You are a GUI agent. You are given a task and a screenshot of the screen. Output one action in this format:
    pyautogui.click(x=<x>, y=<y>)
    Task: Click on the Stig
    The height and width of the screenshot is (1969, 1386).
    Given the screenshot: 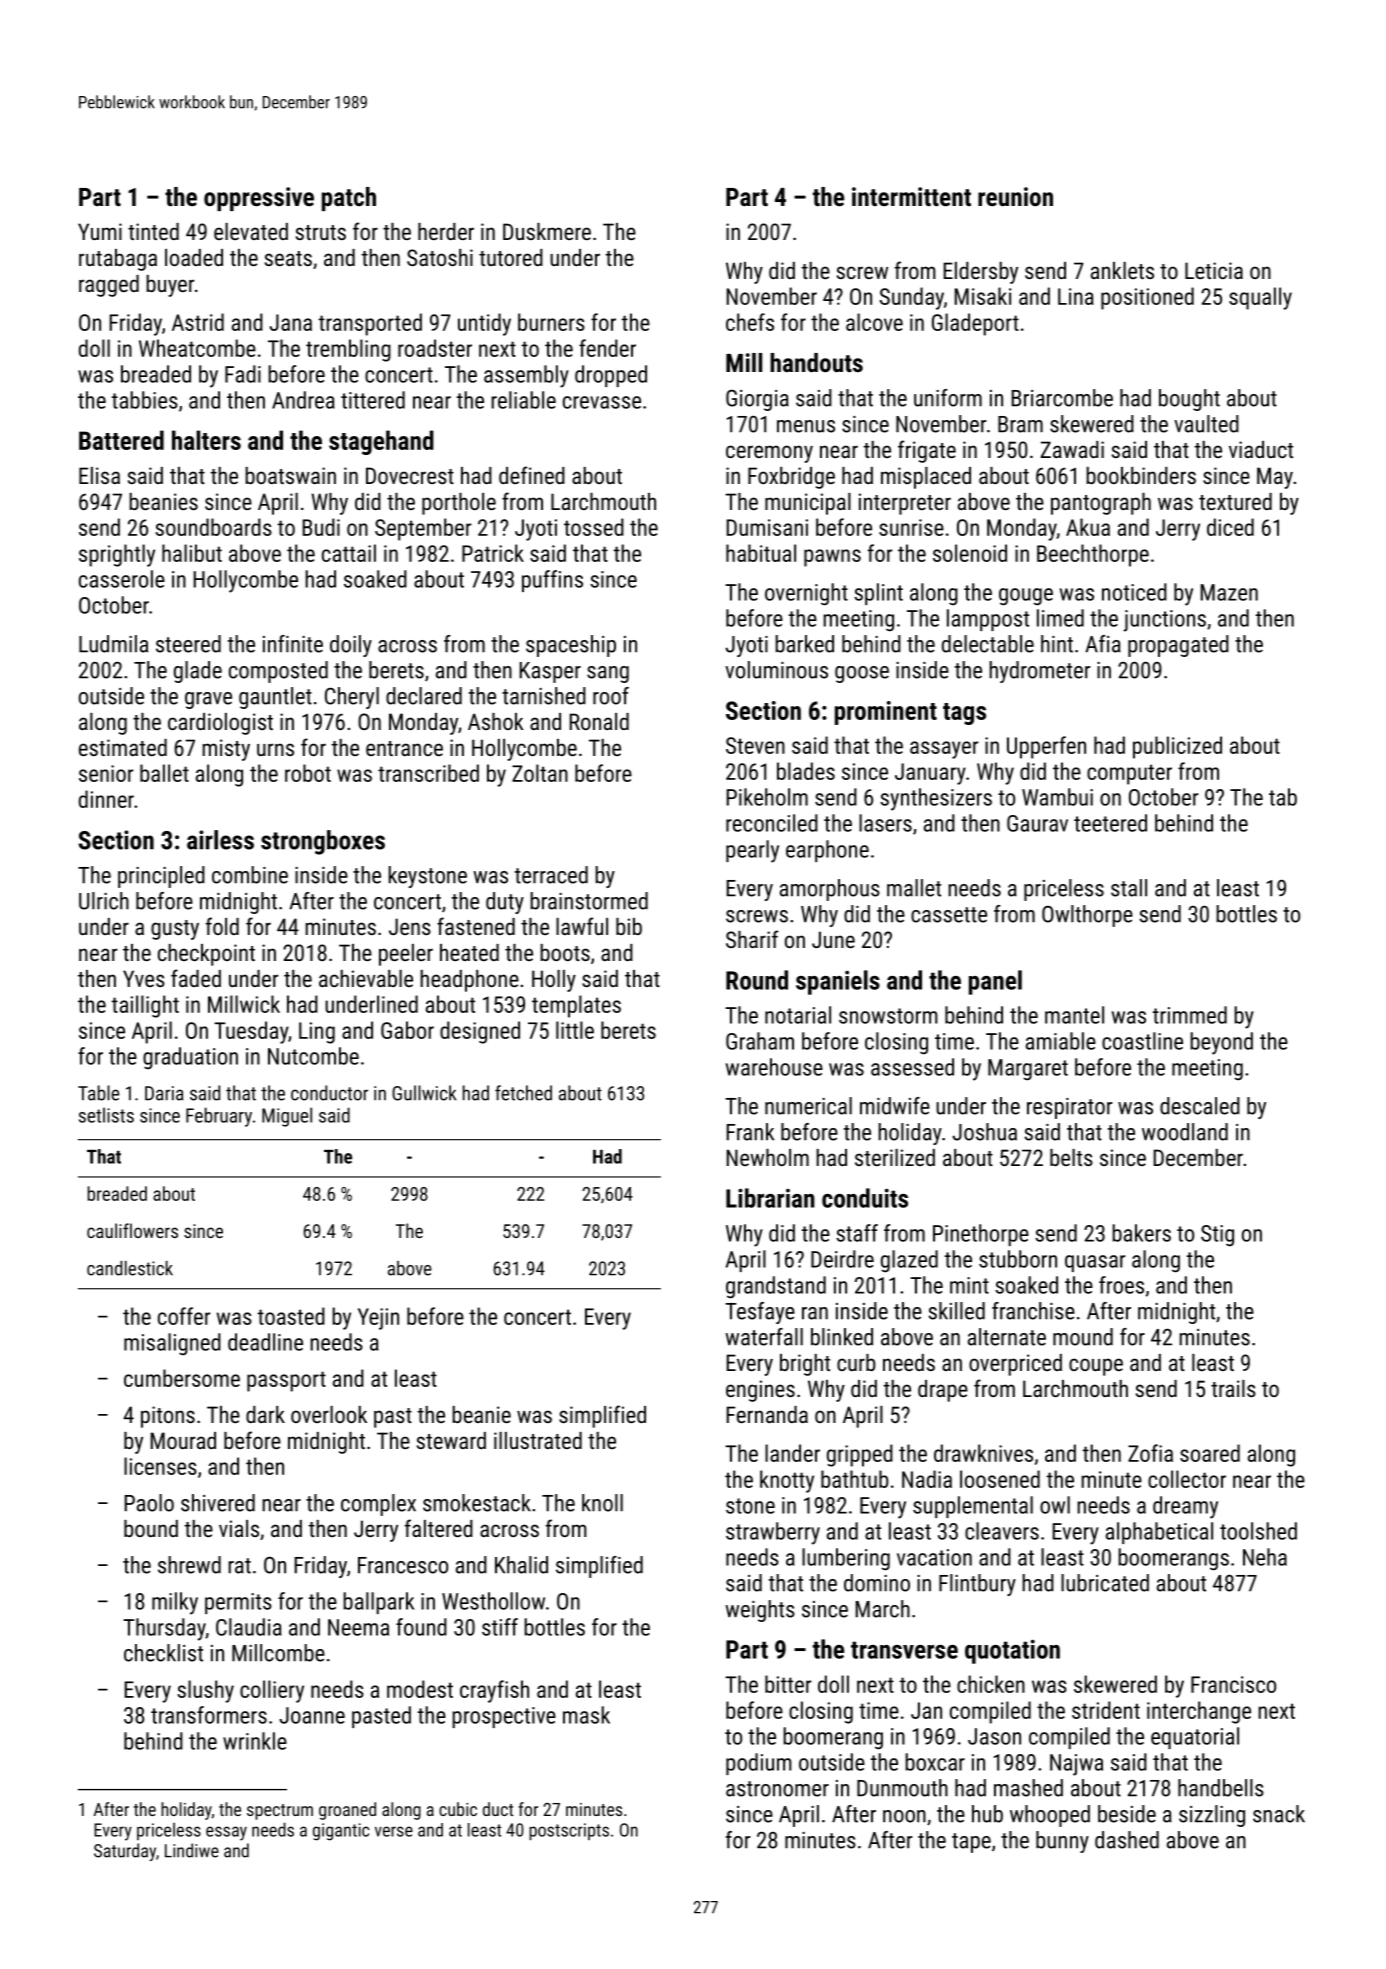 What is the action you would take?
    pyautogui.click(x=1217, y=1236)
